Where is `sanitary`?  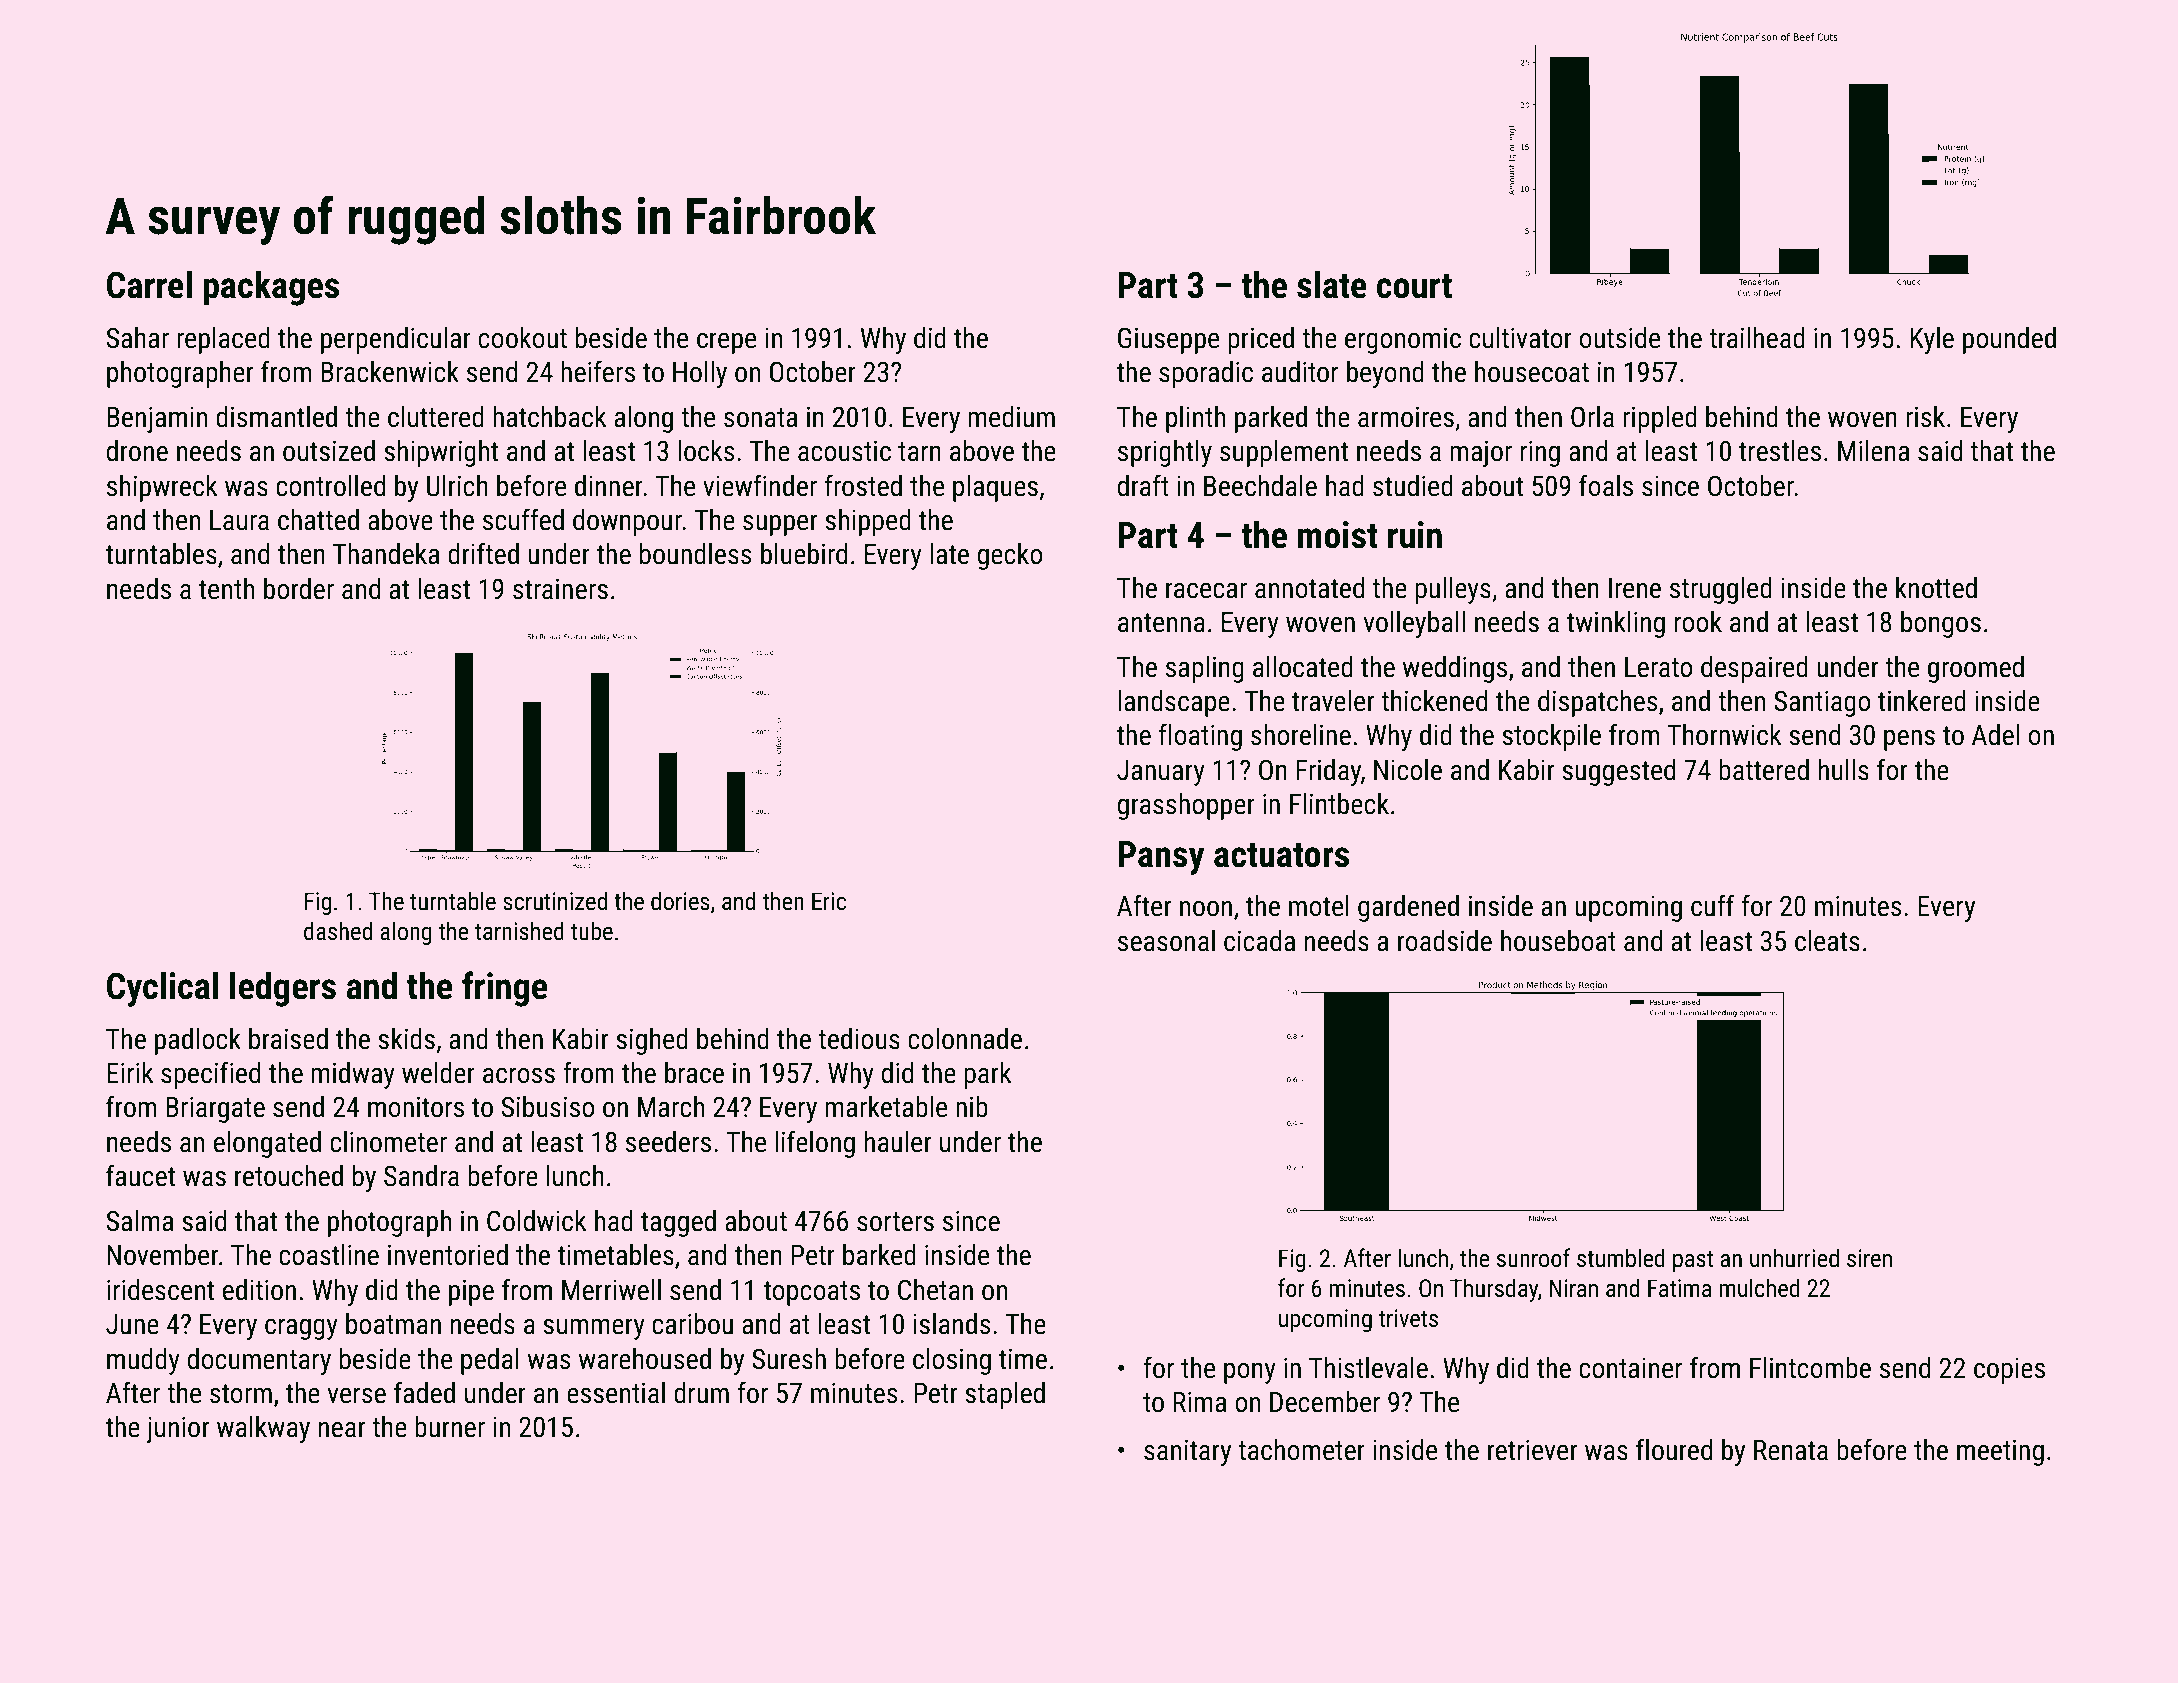 sanitary is located at coordinates (1187, 1452).
